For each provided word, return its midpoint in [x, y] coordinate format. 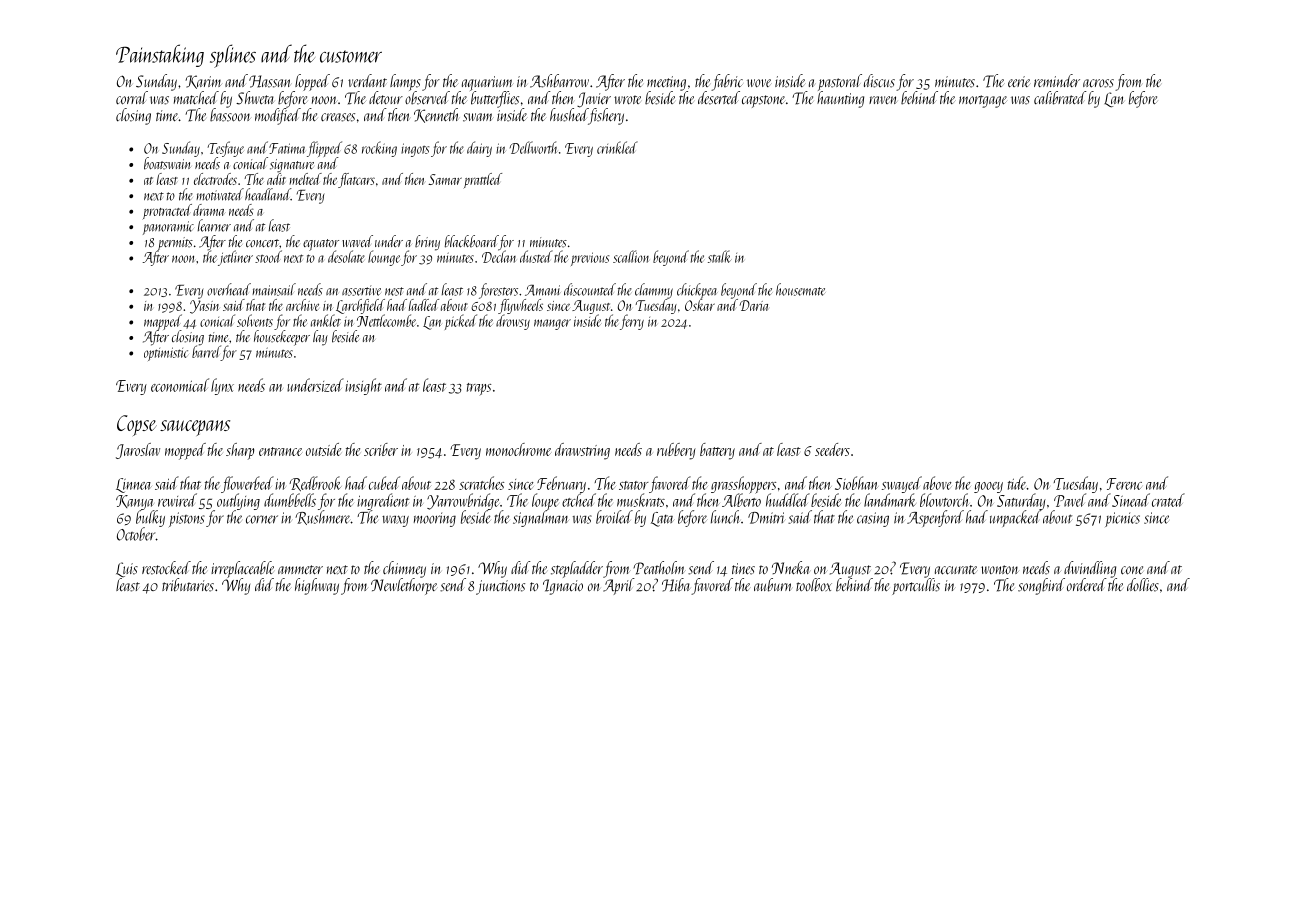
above [937, 483]
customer [351, 56]
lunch [725, 517]
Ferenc [1124, 484]
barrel [206, 351]
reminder [1057, 80]
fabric [727, 82]
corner [262, 519]
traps [479, 389]
